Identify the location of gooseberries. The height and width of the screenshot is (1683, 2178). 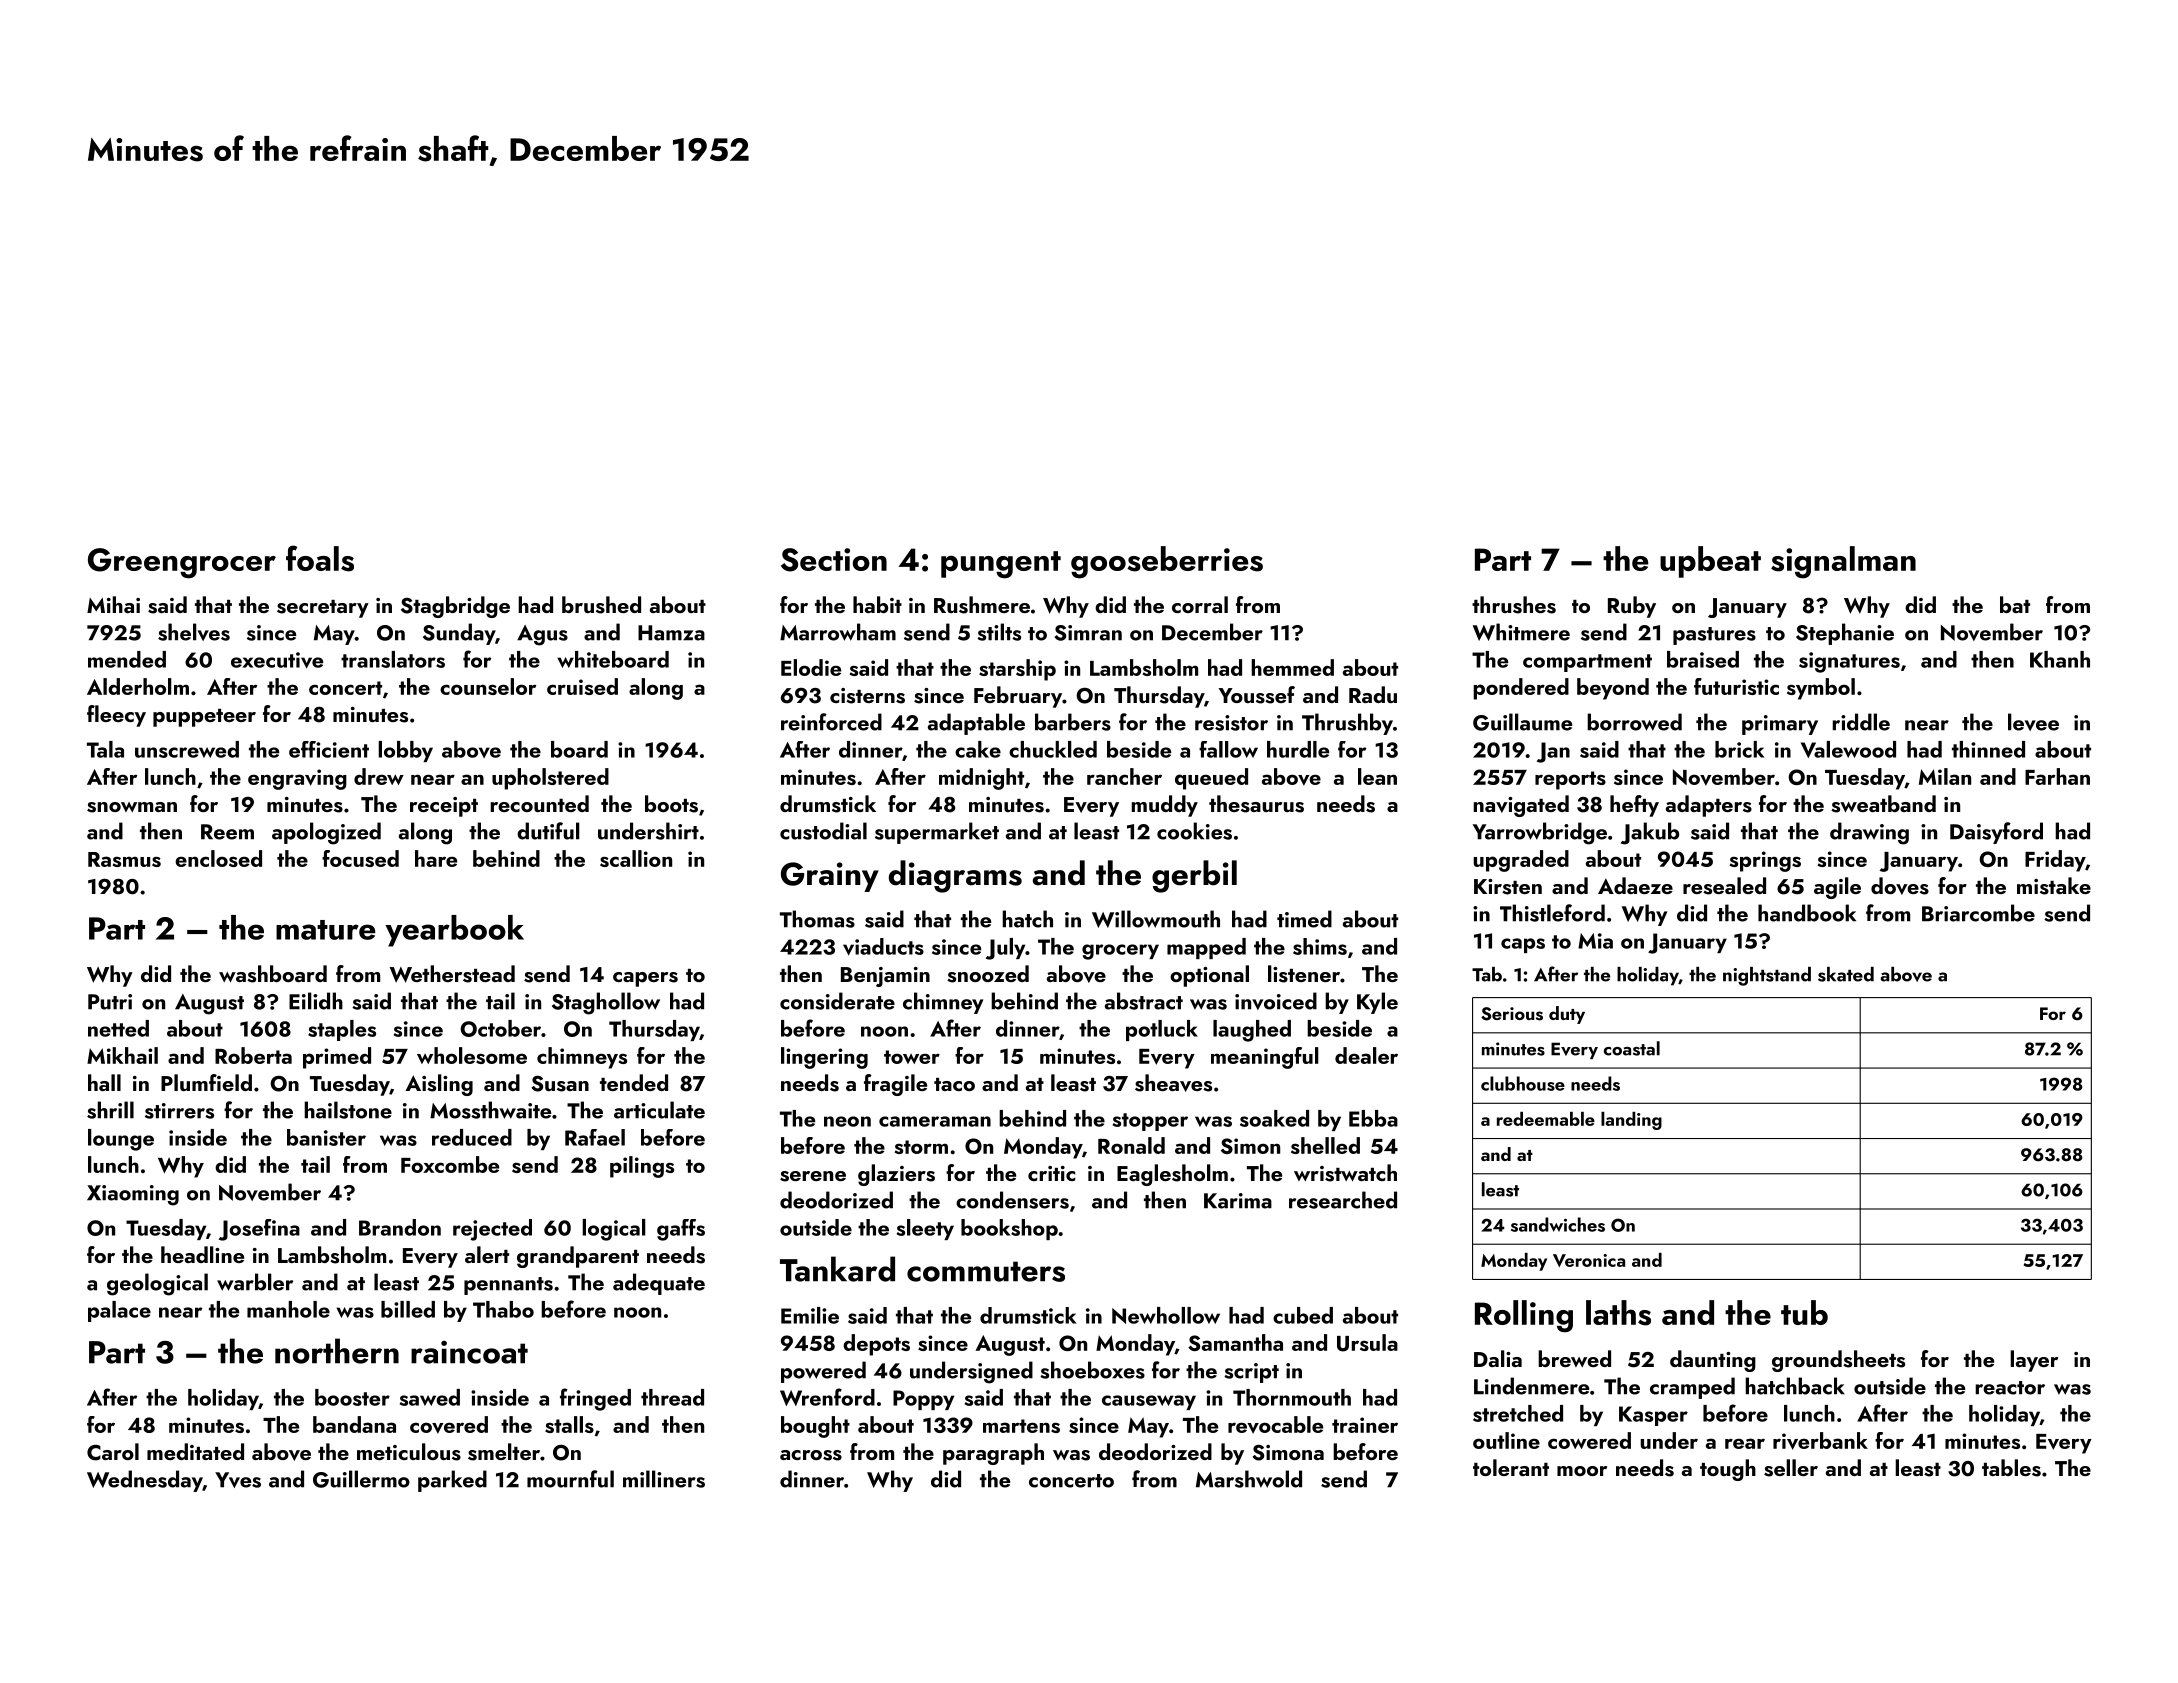
(1167, 562).
